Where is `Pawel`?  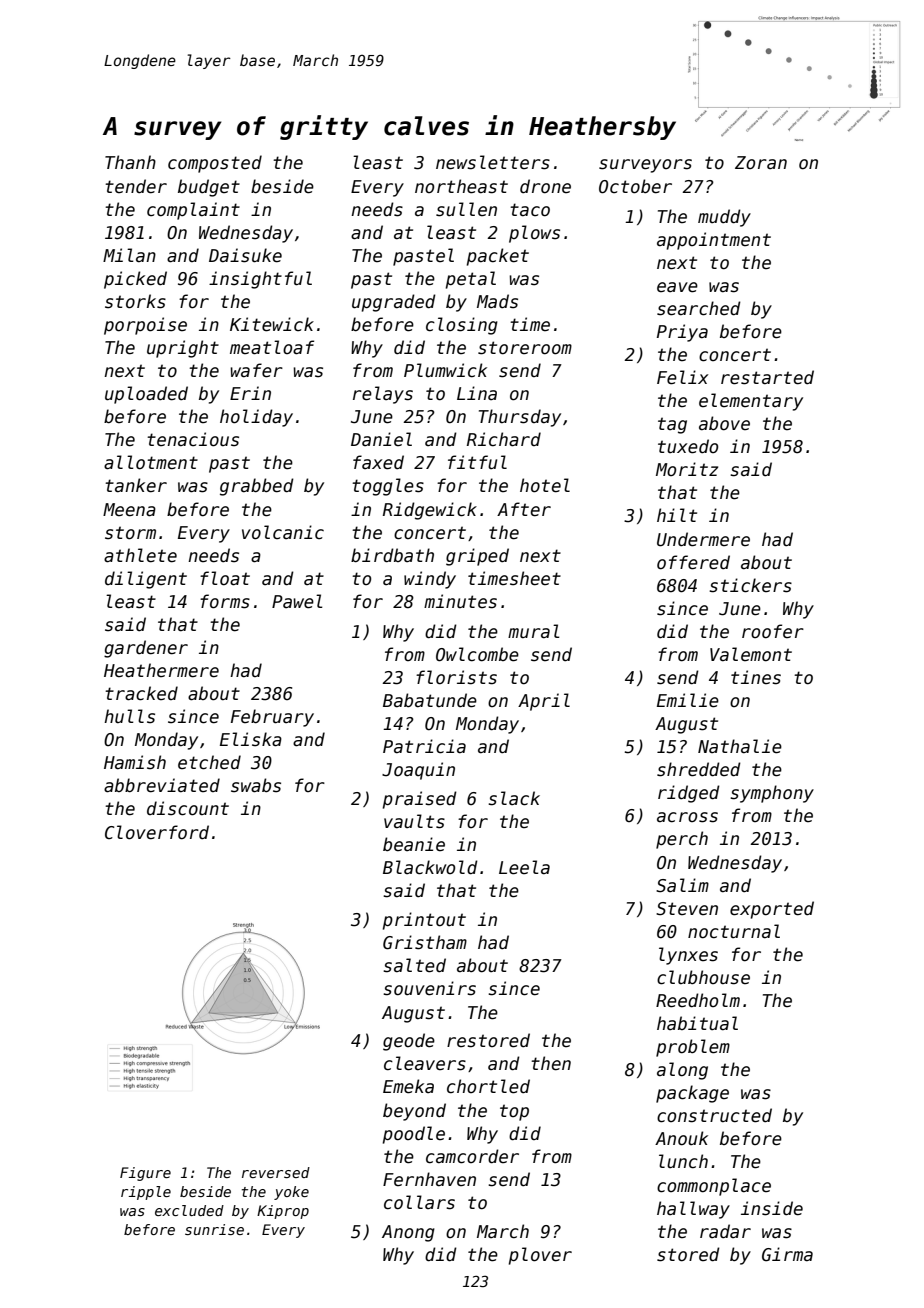 Pawel is located at coordinates (297, 601).
